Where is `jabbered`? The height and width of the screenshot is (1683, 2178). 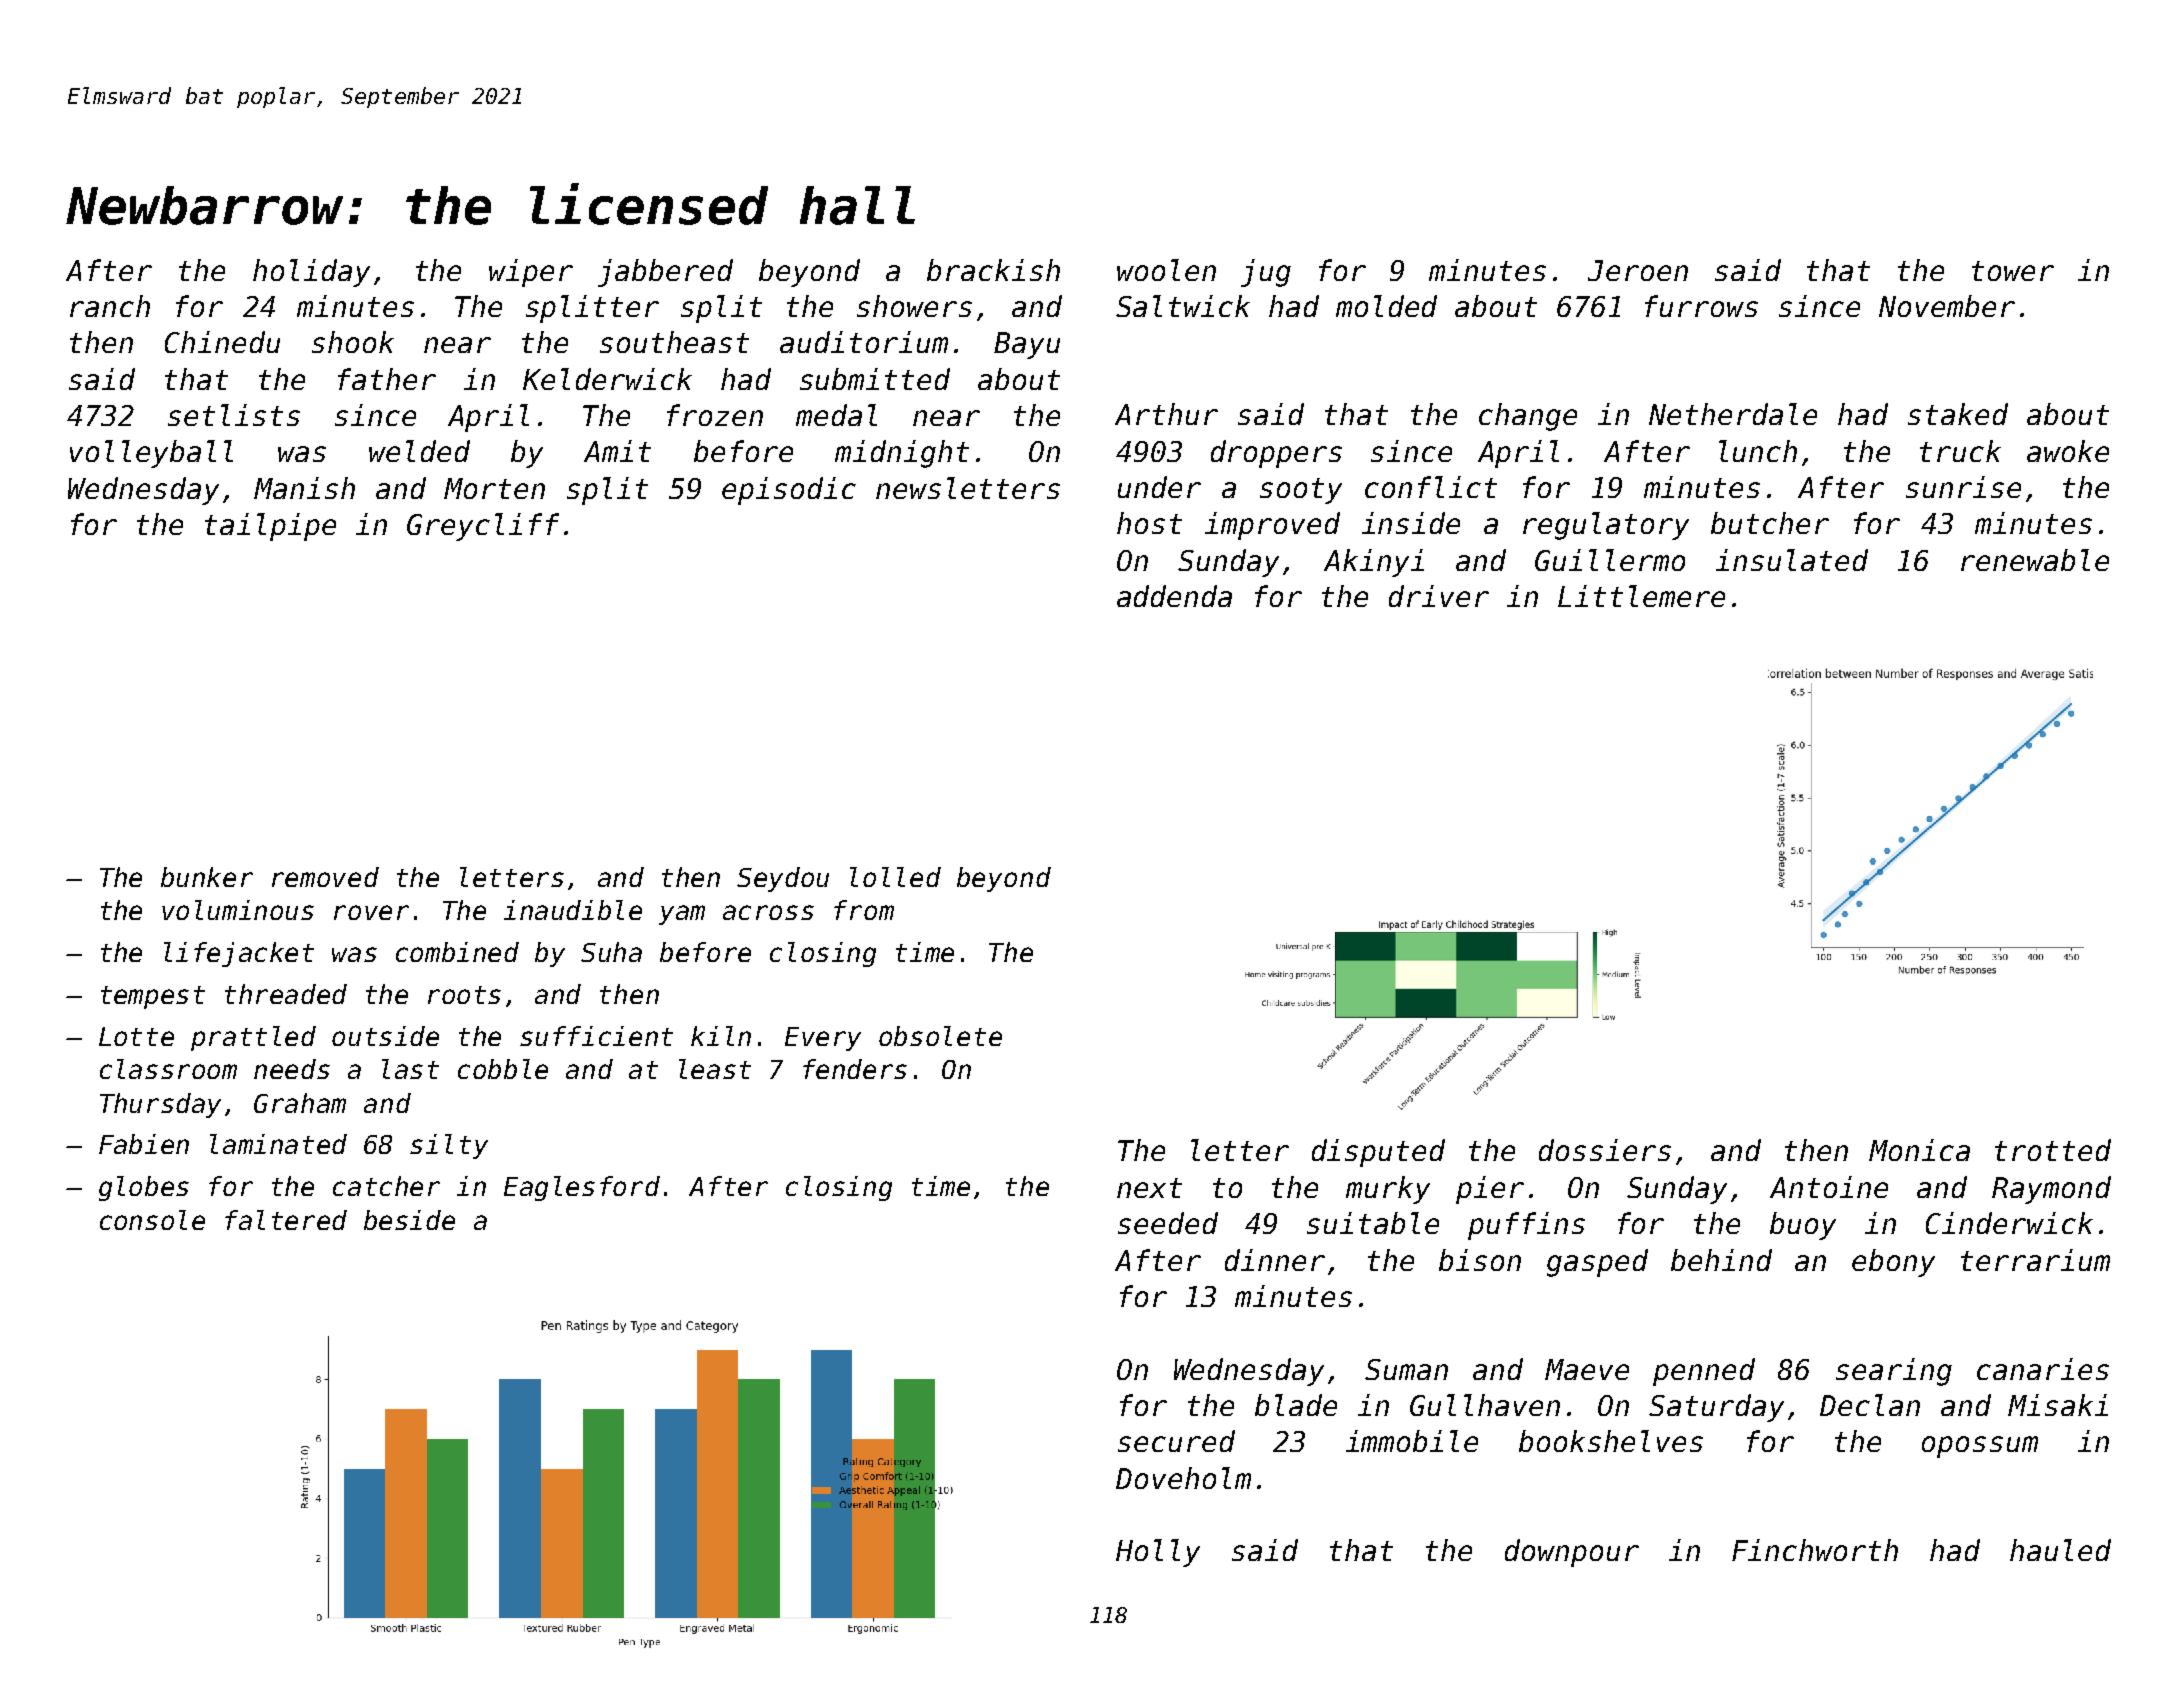 jabbered is located at coordinates (665, 273).
